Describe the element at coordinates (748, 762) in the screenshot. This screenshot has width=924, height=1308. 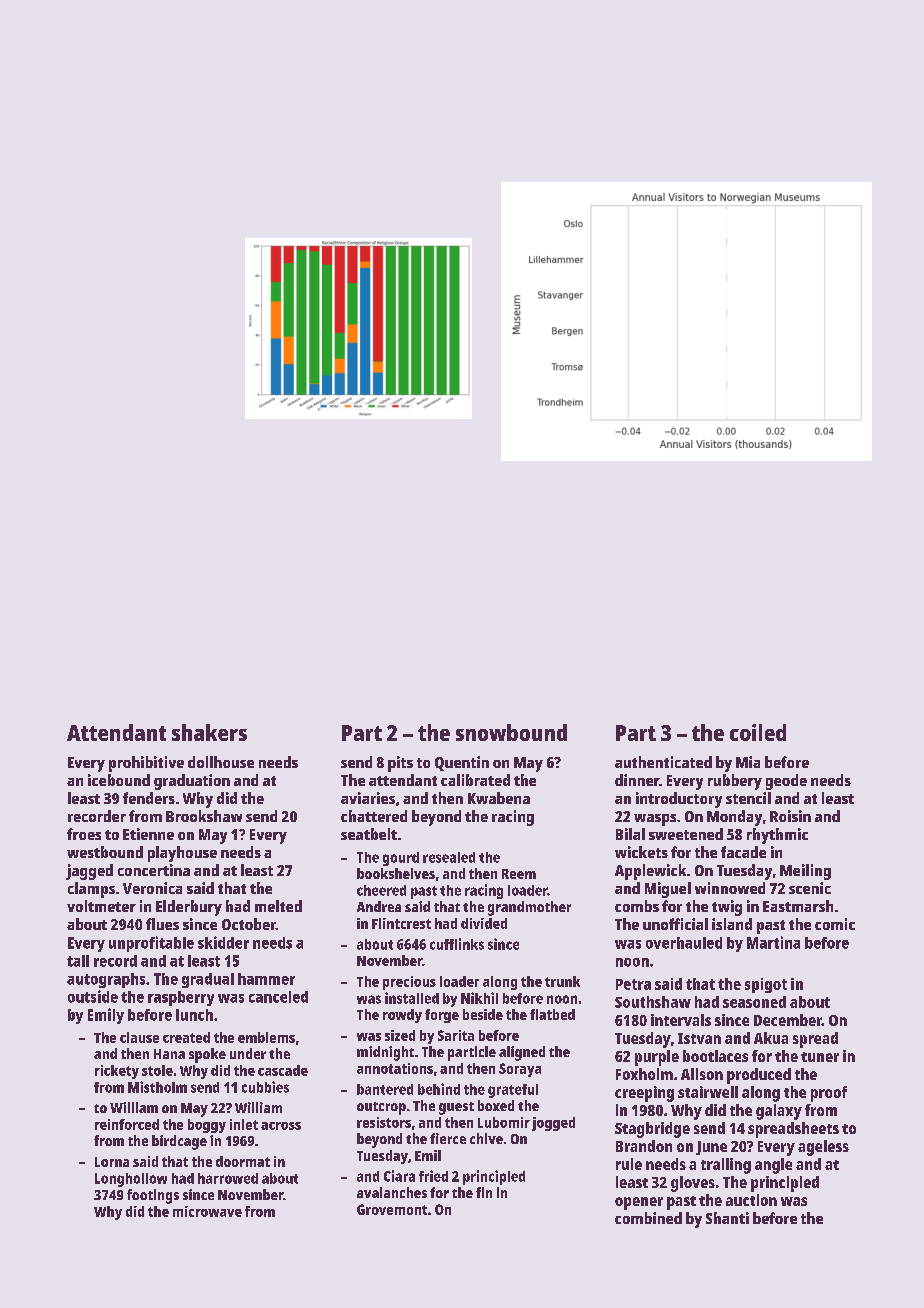
I see `Mia` at that location.
